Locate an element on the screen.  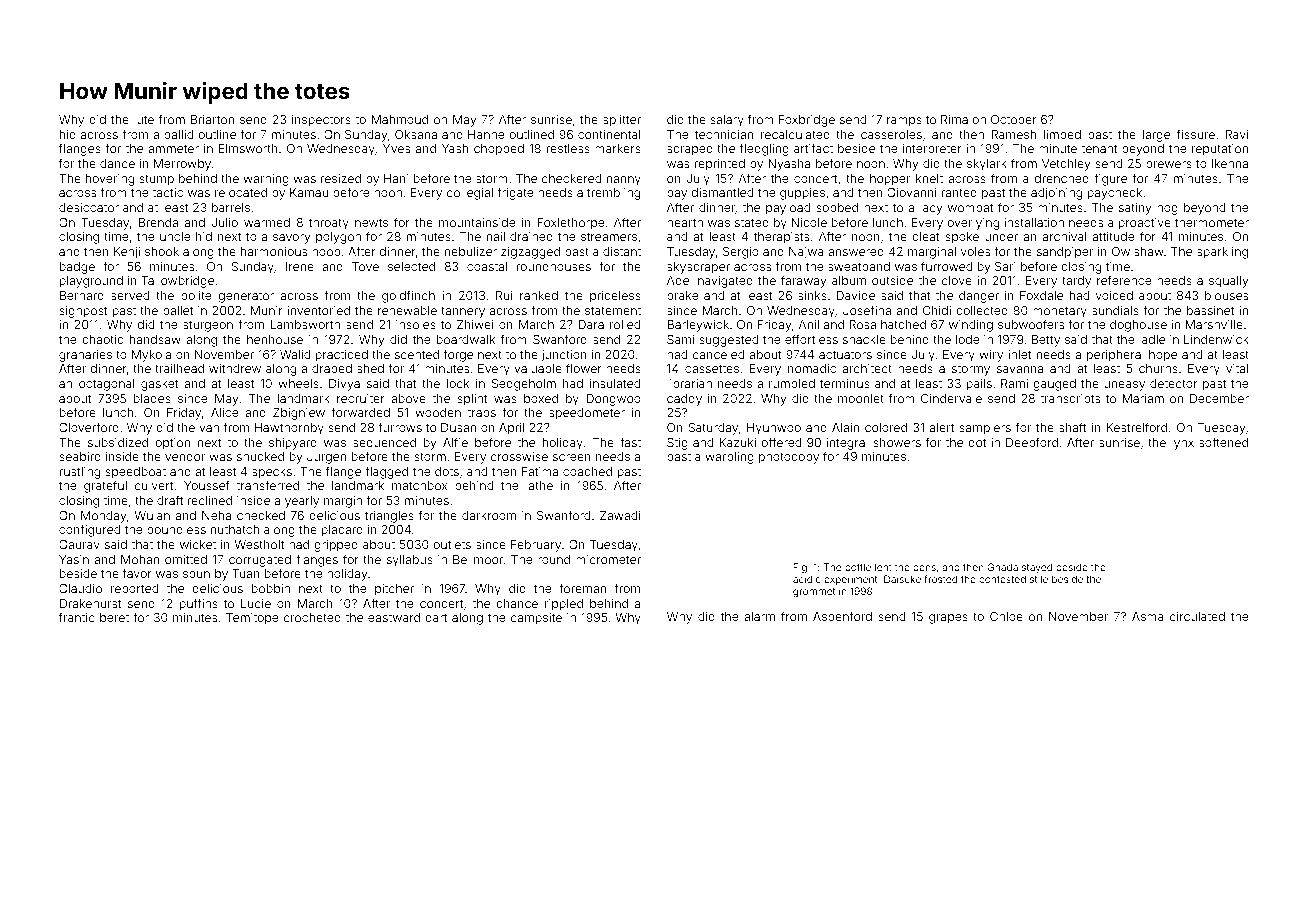
Bellmoor is located at coordinates (478, 559).
